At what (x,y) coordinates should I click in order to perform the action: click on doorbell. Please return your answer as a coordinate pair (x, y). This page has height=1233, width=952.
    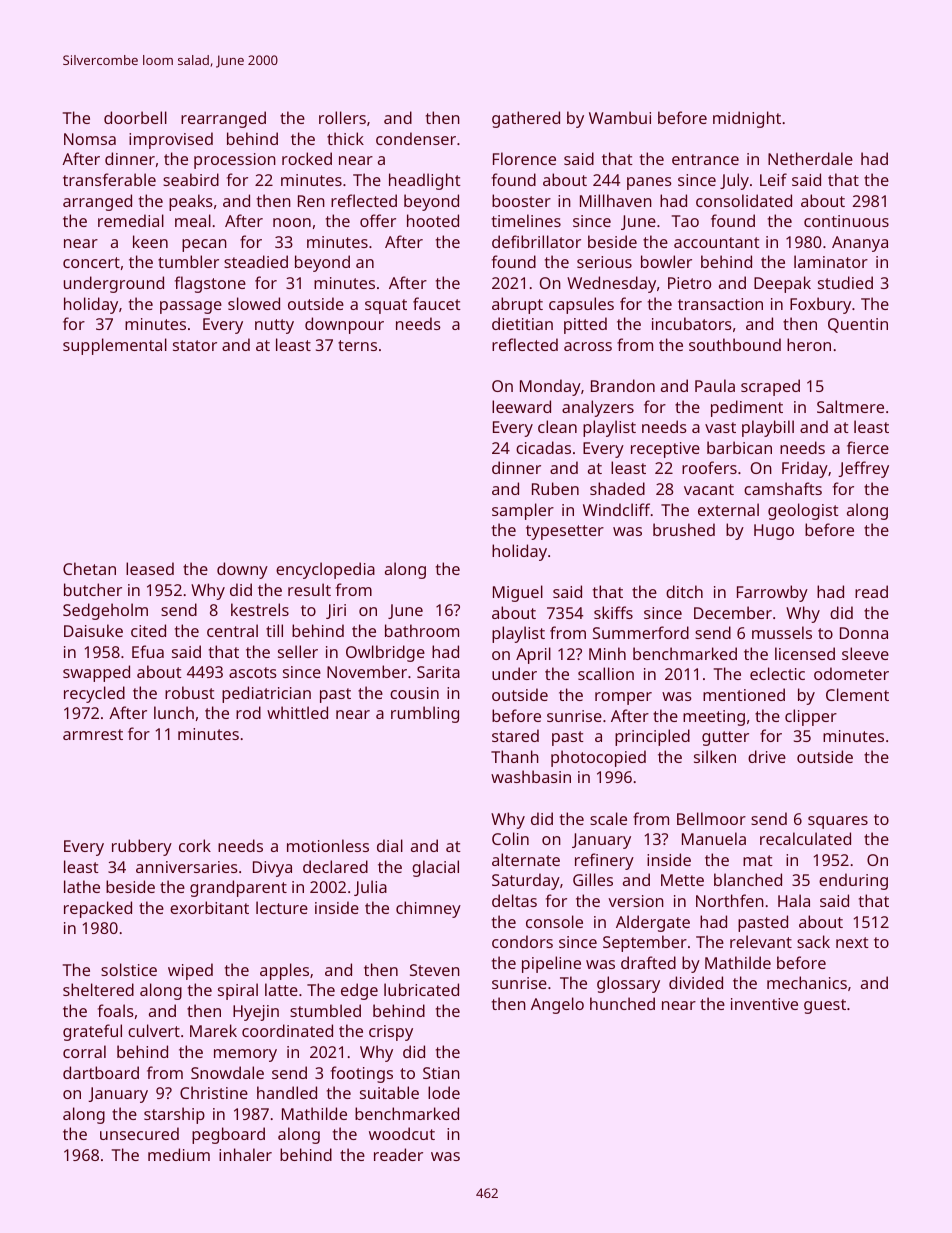
    Looking at the image, I should click on (135, 117).
